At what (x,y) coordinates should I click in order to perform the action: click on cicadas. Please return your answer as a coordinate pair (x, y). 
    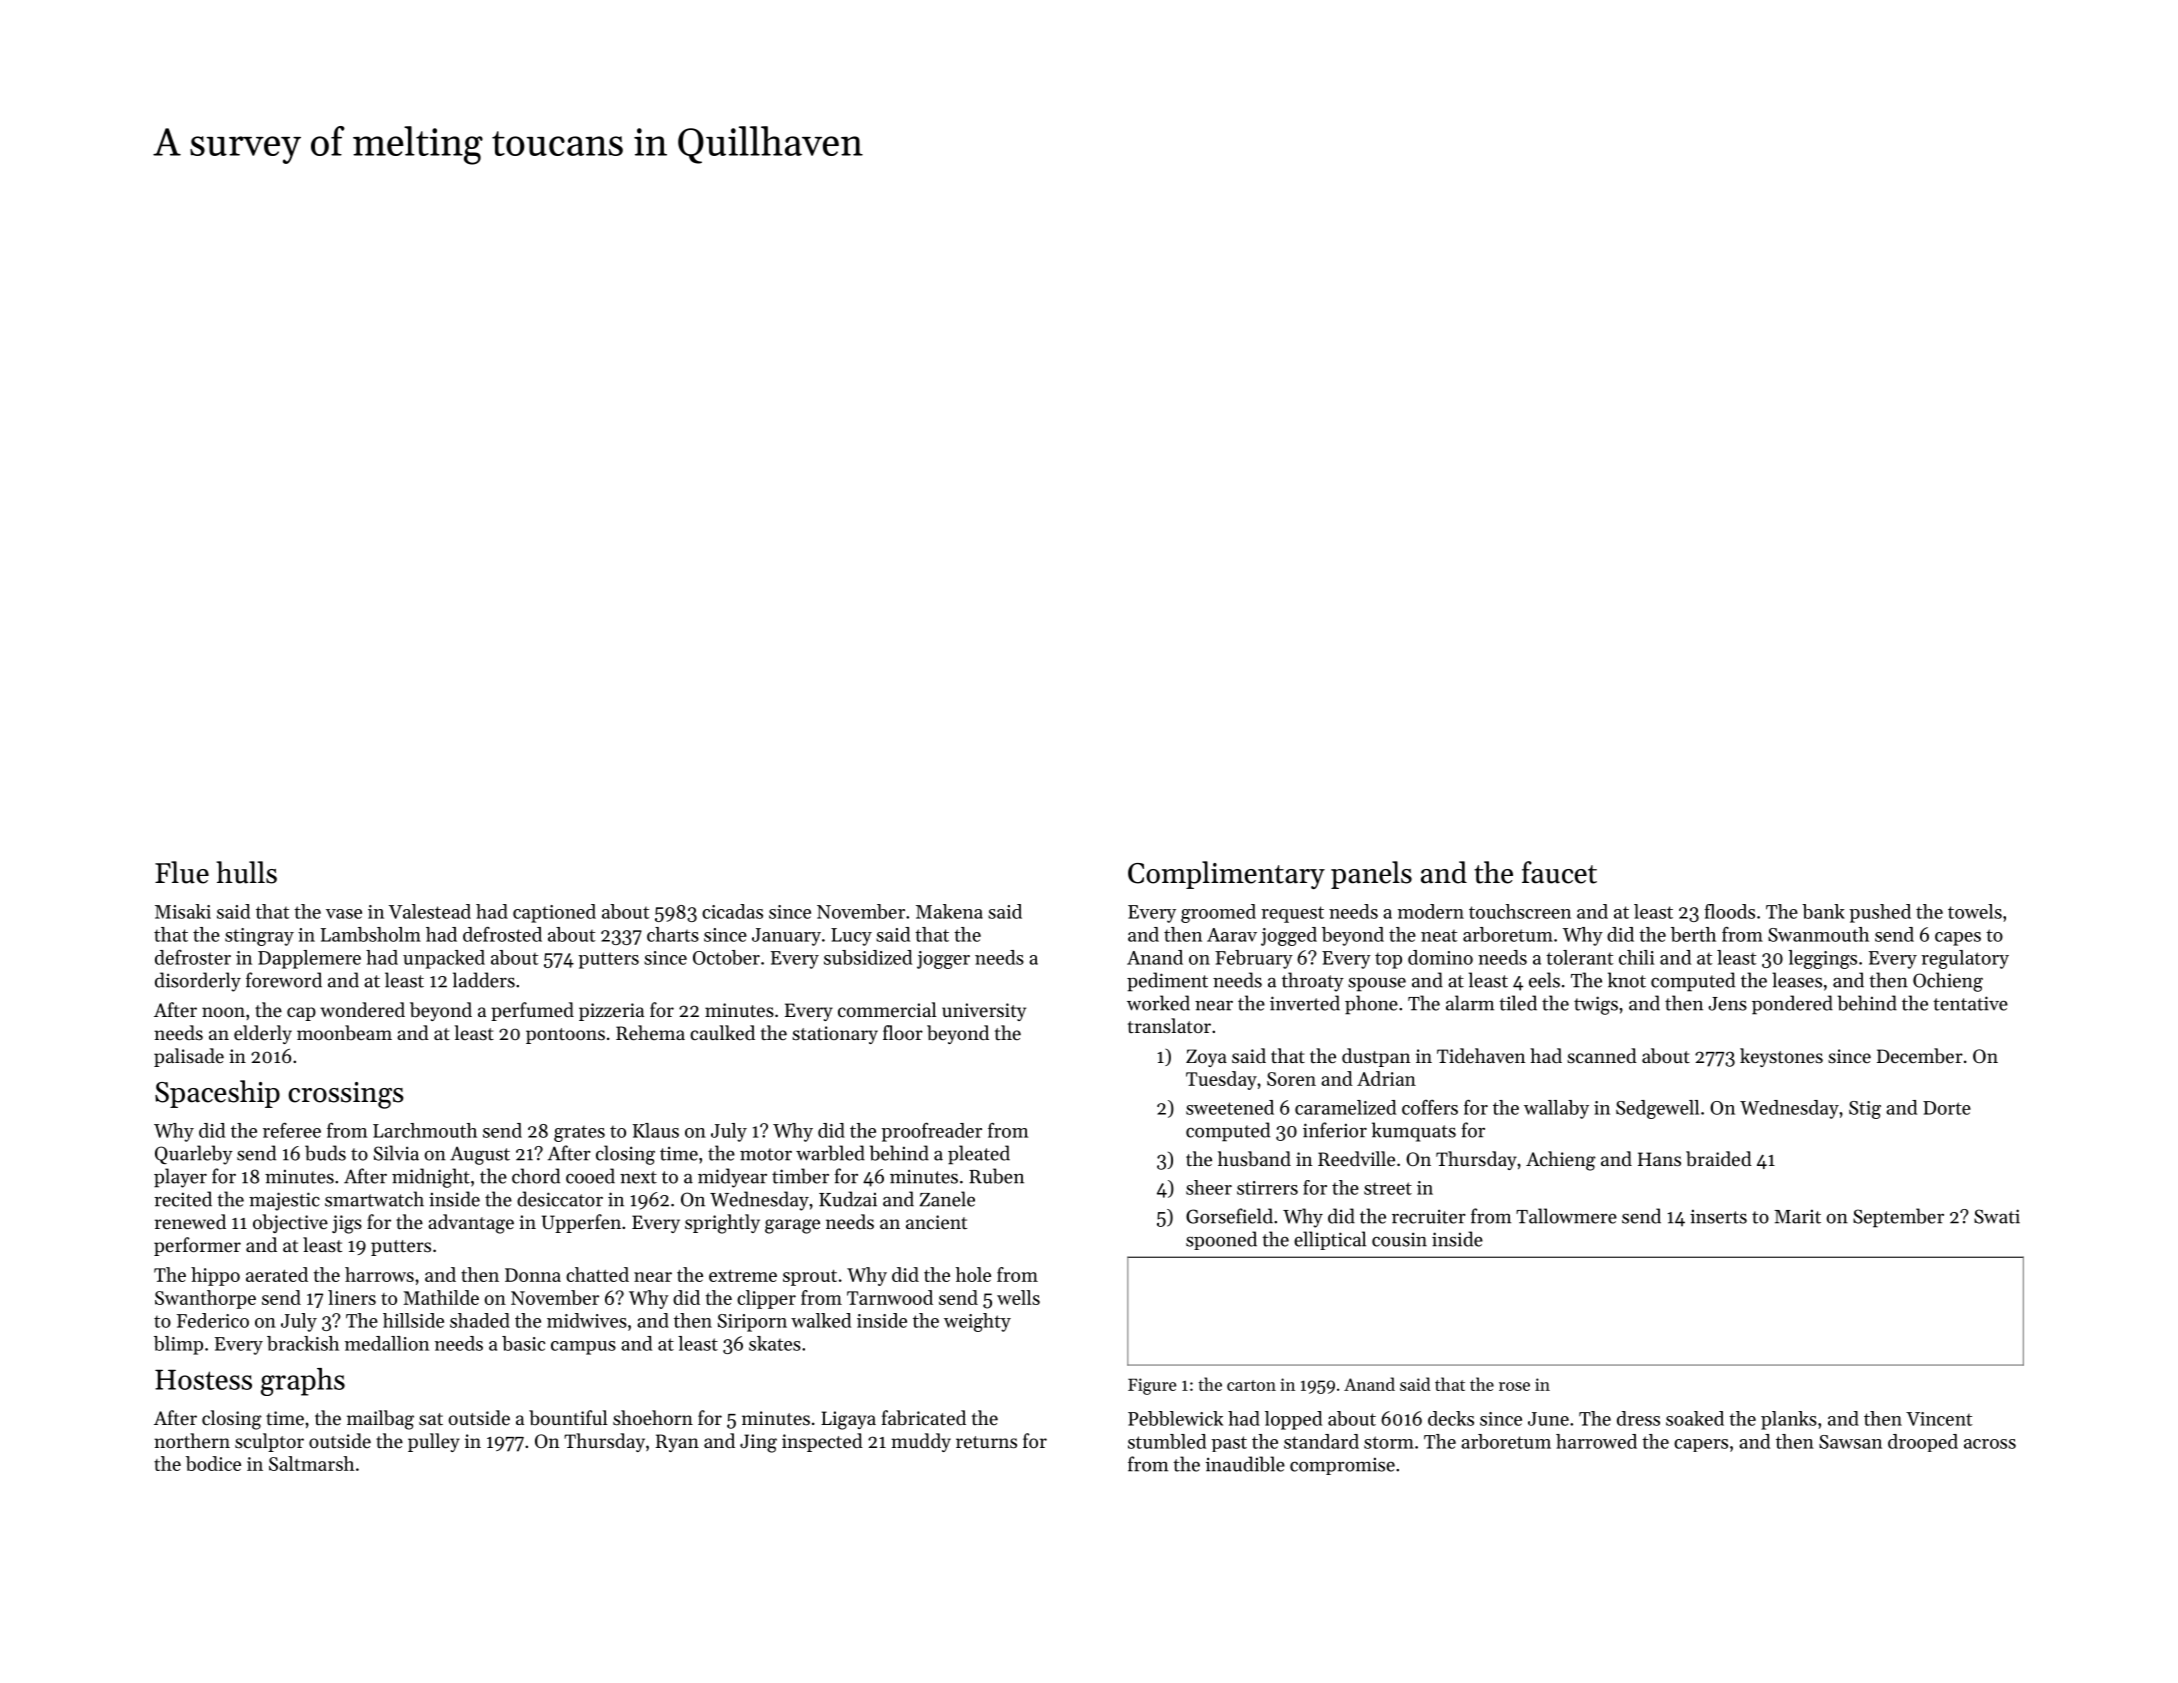
    Looking at the image, I should click on (732, 911).
